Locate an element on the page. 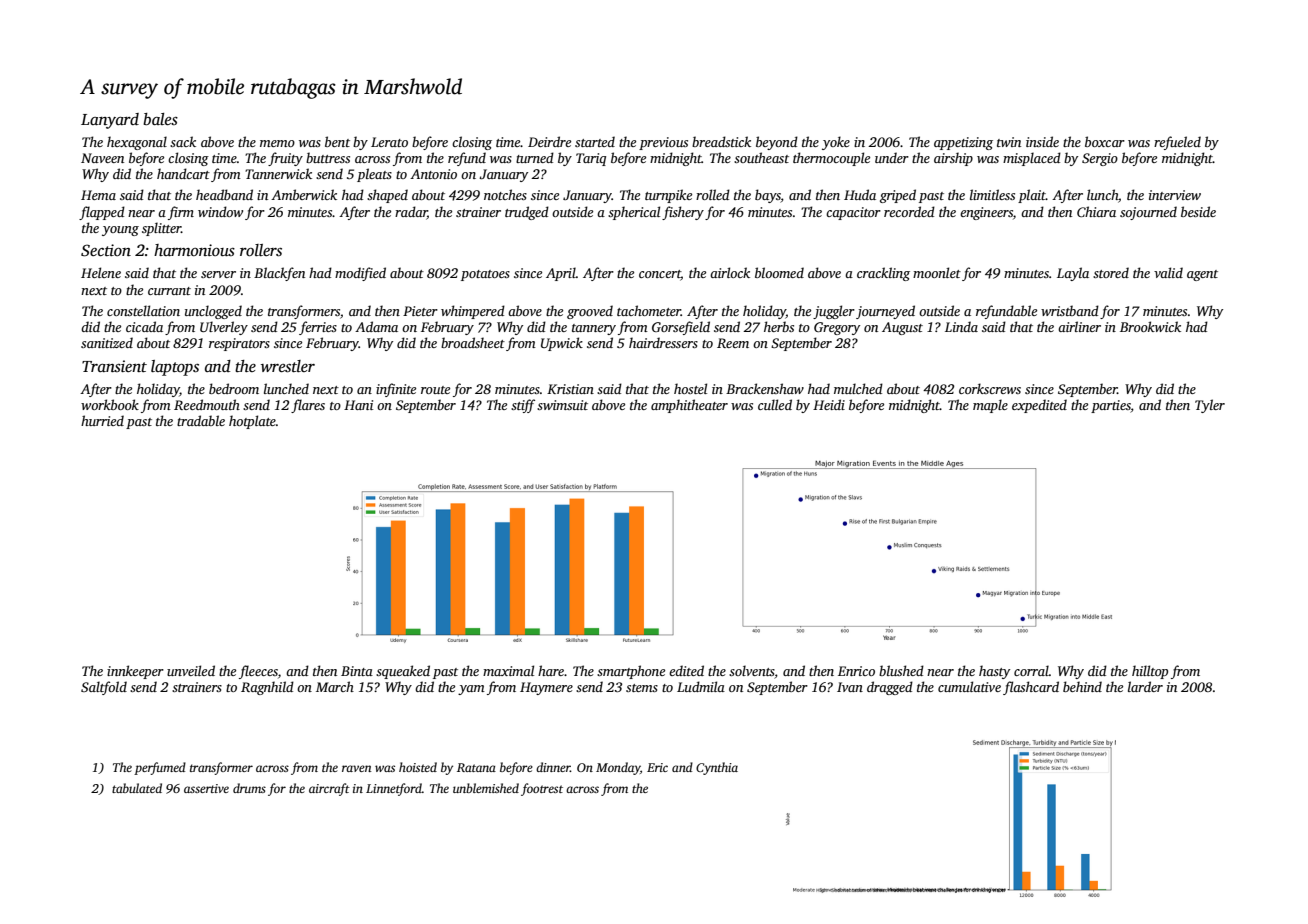 The height and width of the page is (924, 1308). Tyler is located at coordinates (1210, 406).
